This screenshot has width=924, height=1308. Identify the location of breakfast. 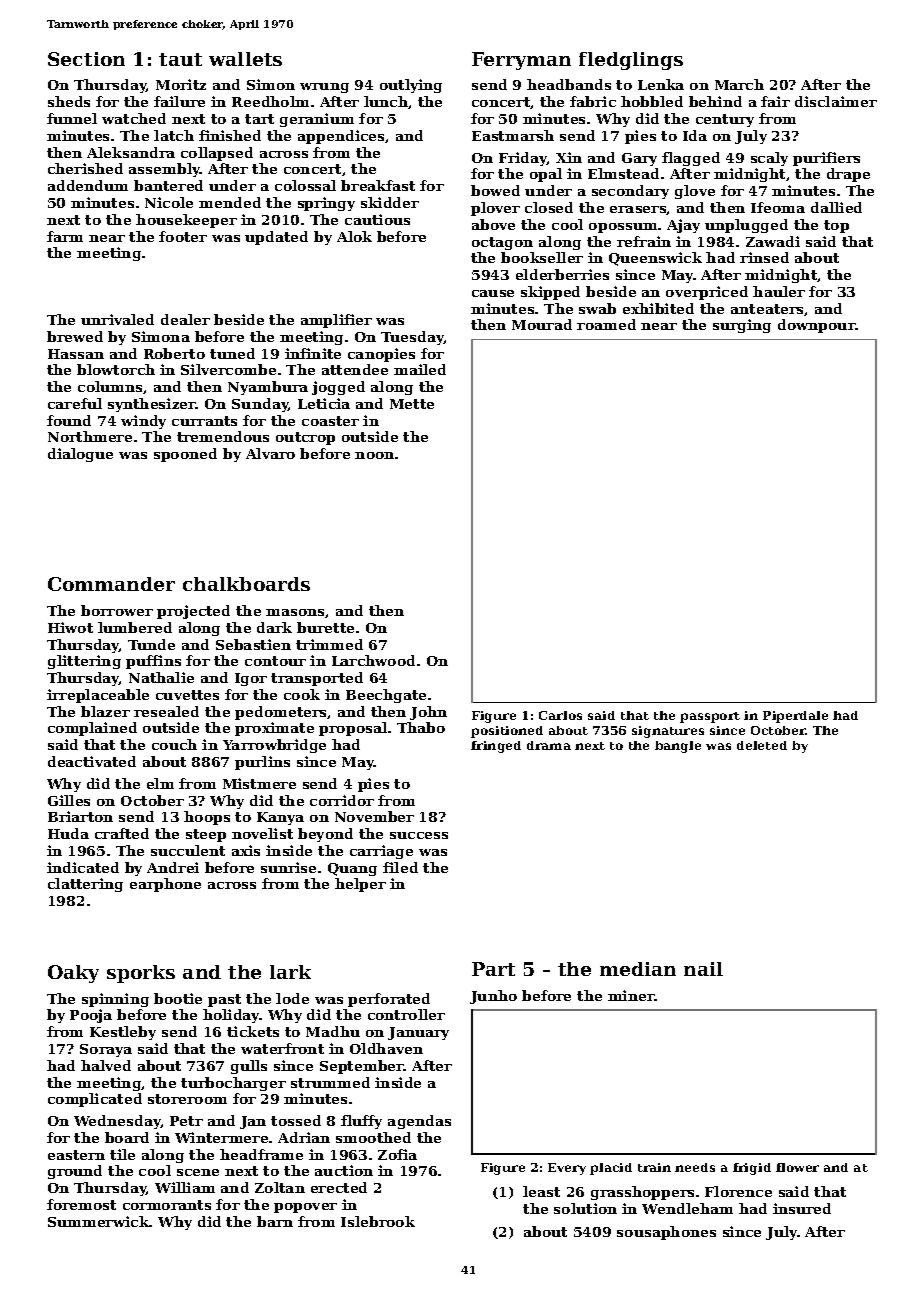
(378, 185).
